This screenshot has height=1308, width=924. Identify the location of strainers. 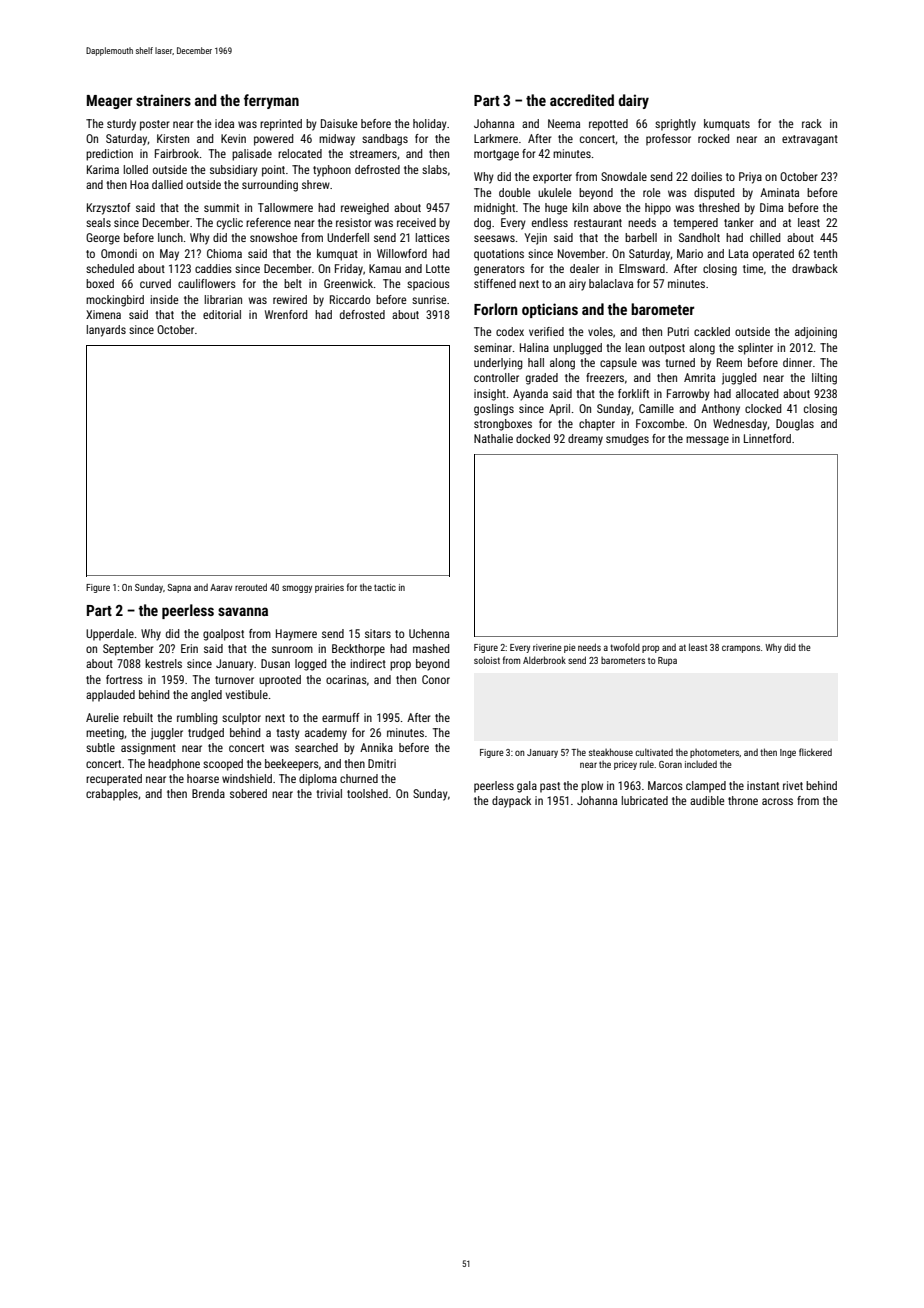
(163, 100).
